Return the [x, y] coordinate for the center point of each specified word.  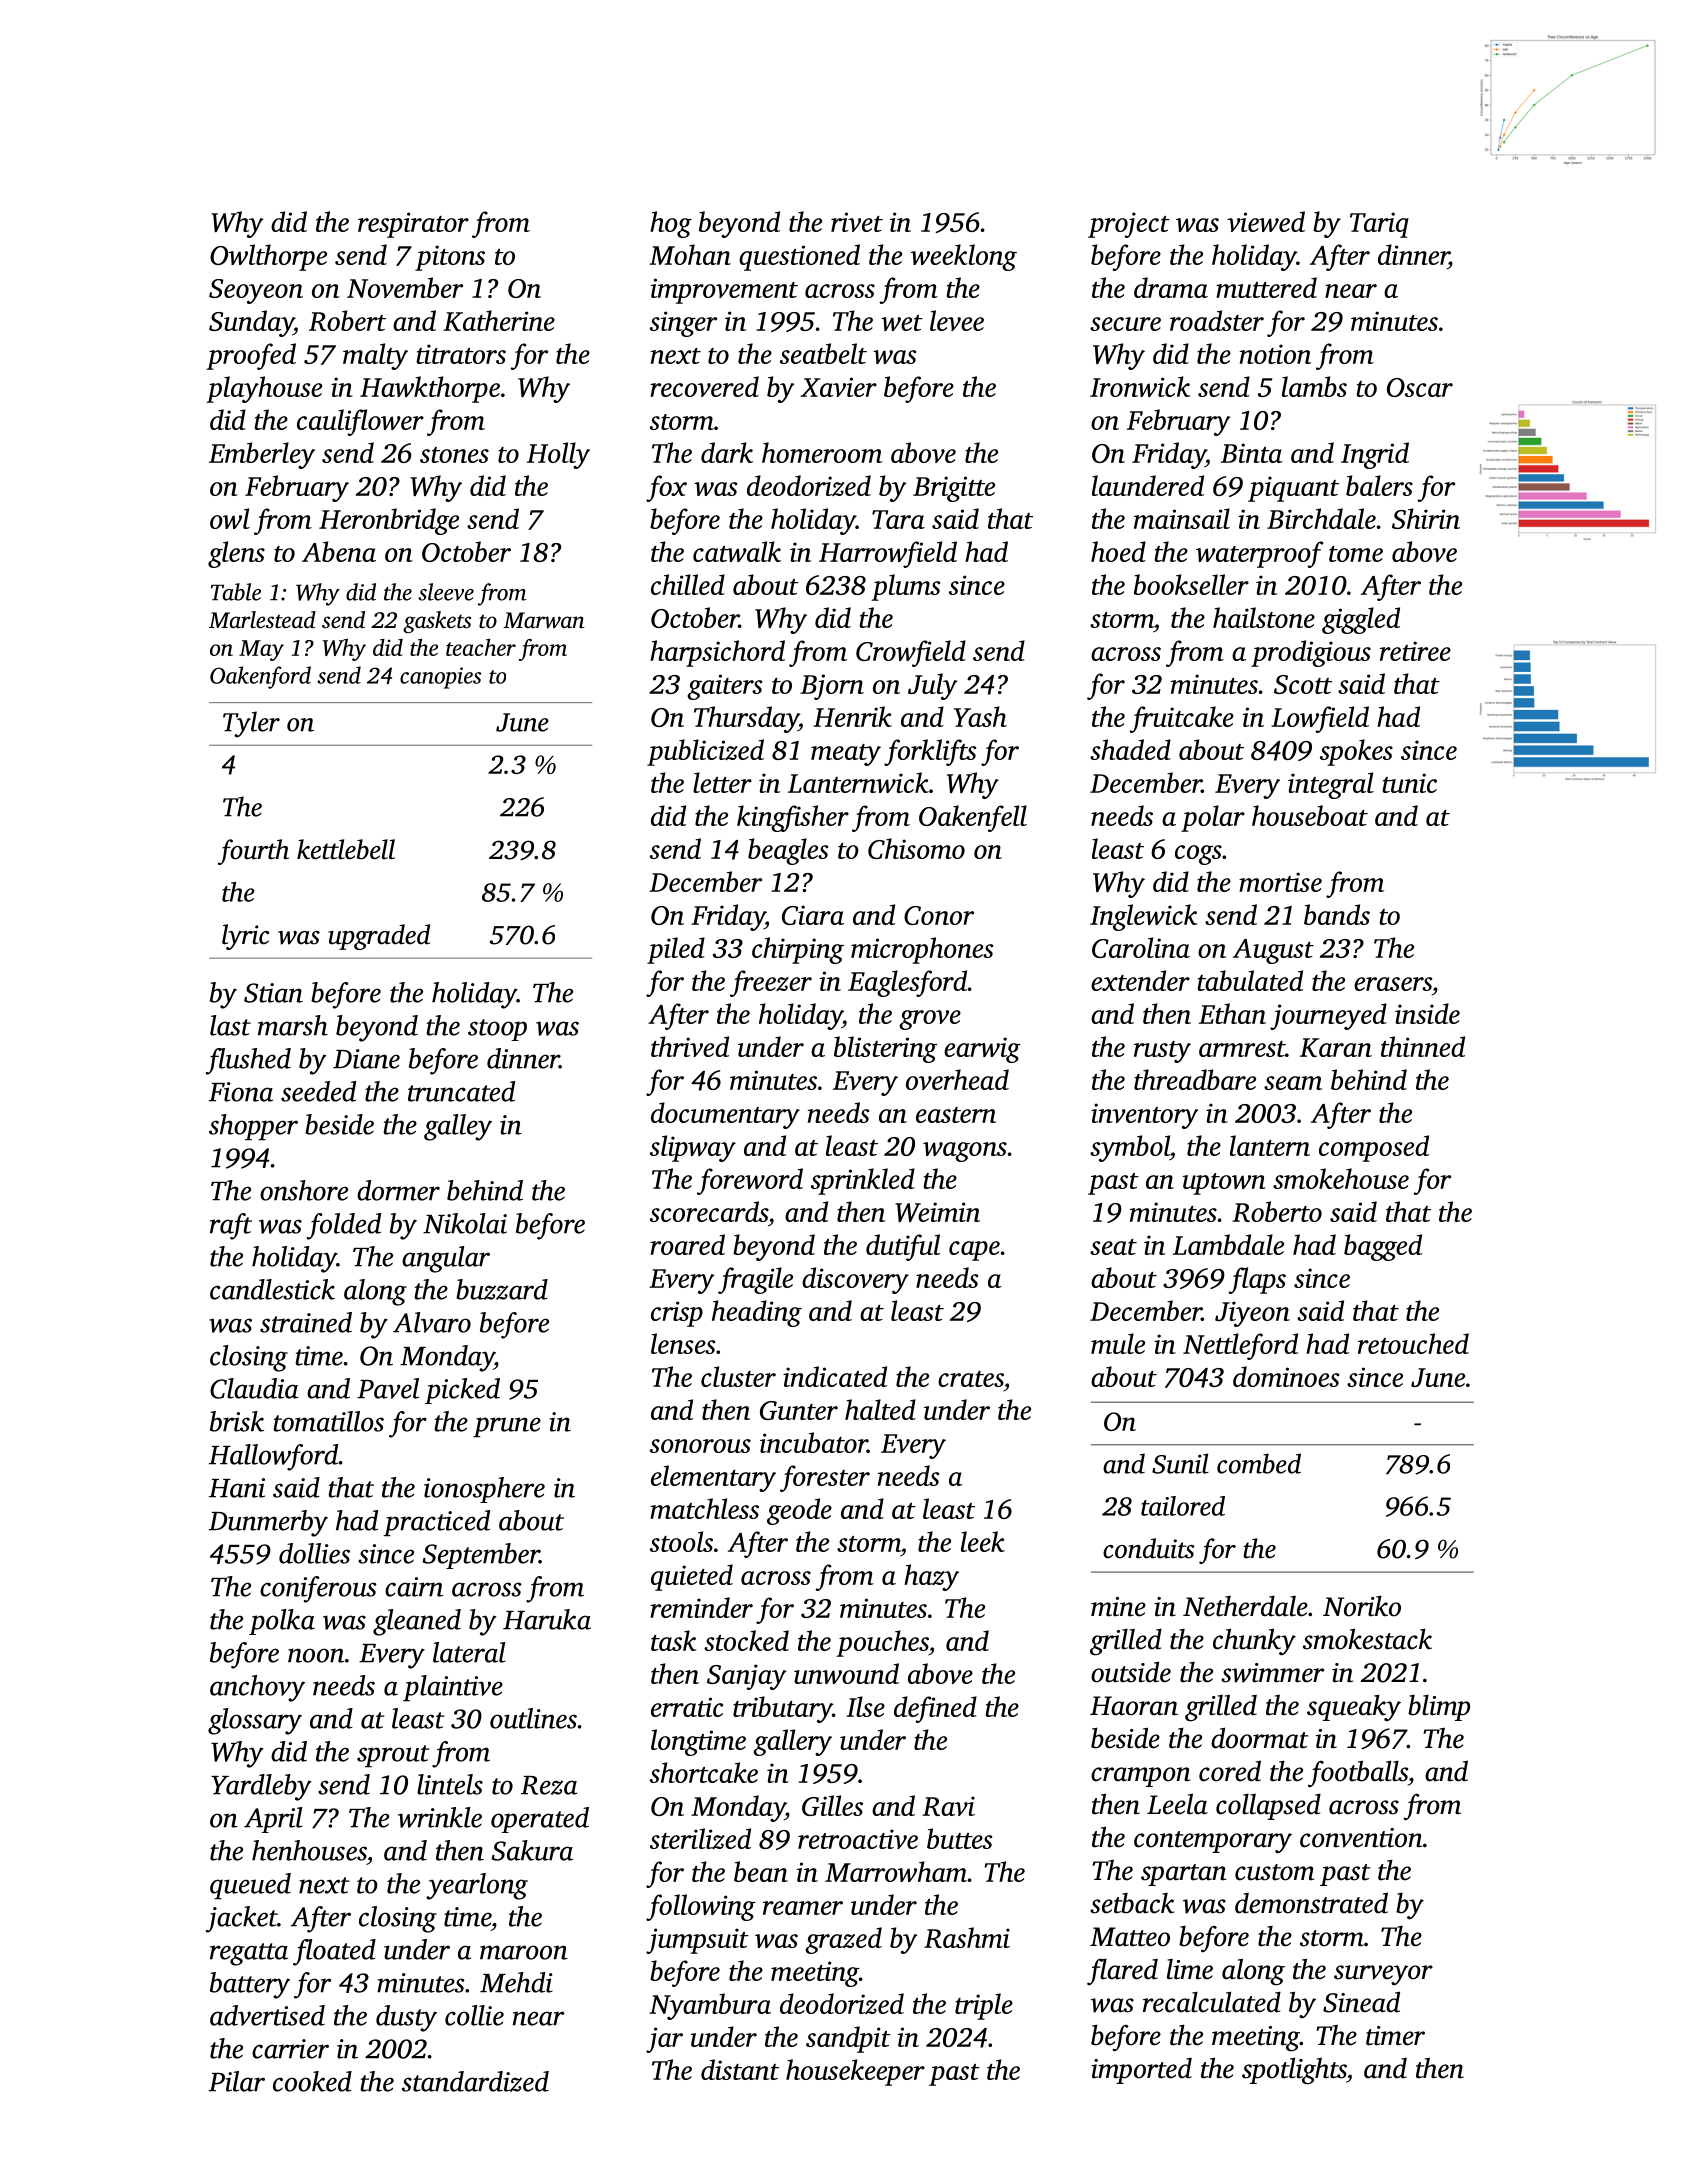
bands [1337, 914]
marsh [293, 1025]
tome [1356, 554]
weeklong [964, 257]
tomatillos [328, 1421]
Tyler [251, 724]
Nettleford [1240, 1346]
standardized [475, 2081]
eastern [956, 1115]
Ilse [865, 1706]
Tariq [1379, 225]
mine [1118, 1607]
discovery [855, 1280]
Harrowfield [888, 554]
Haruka [547, 1619]
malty [375, 356]
